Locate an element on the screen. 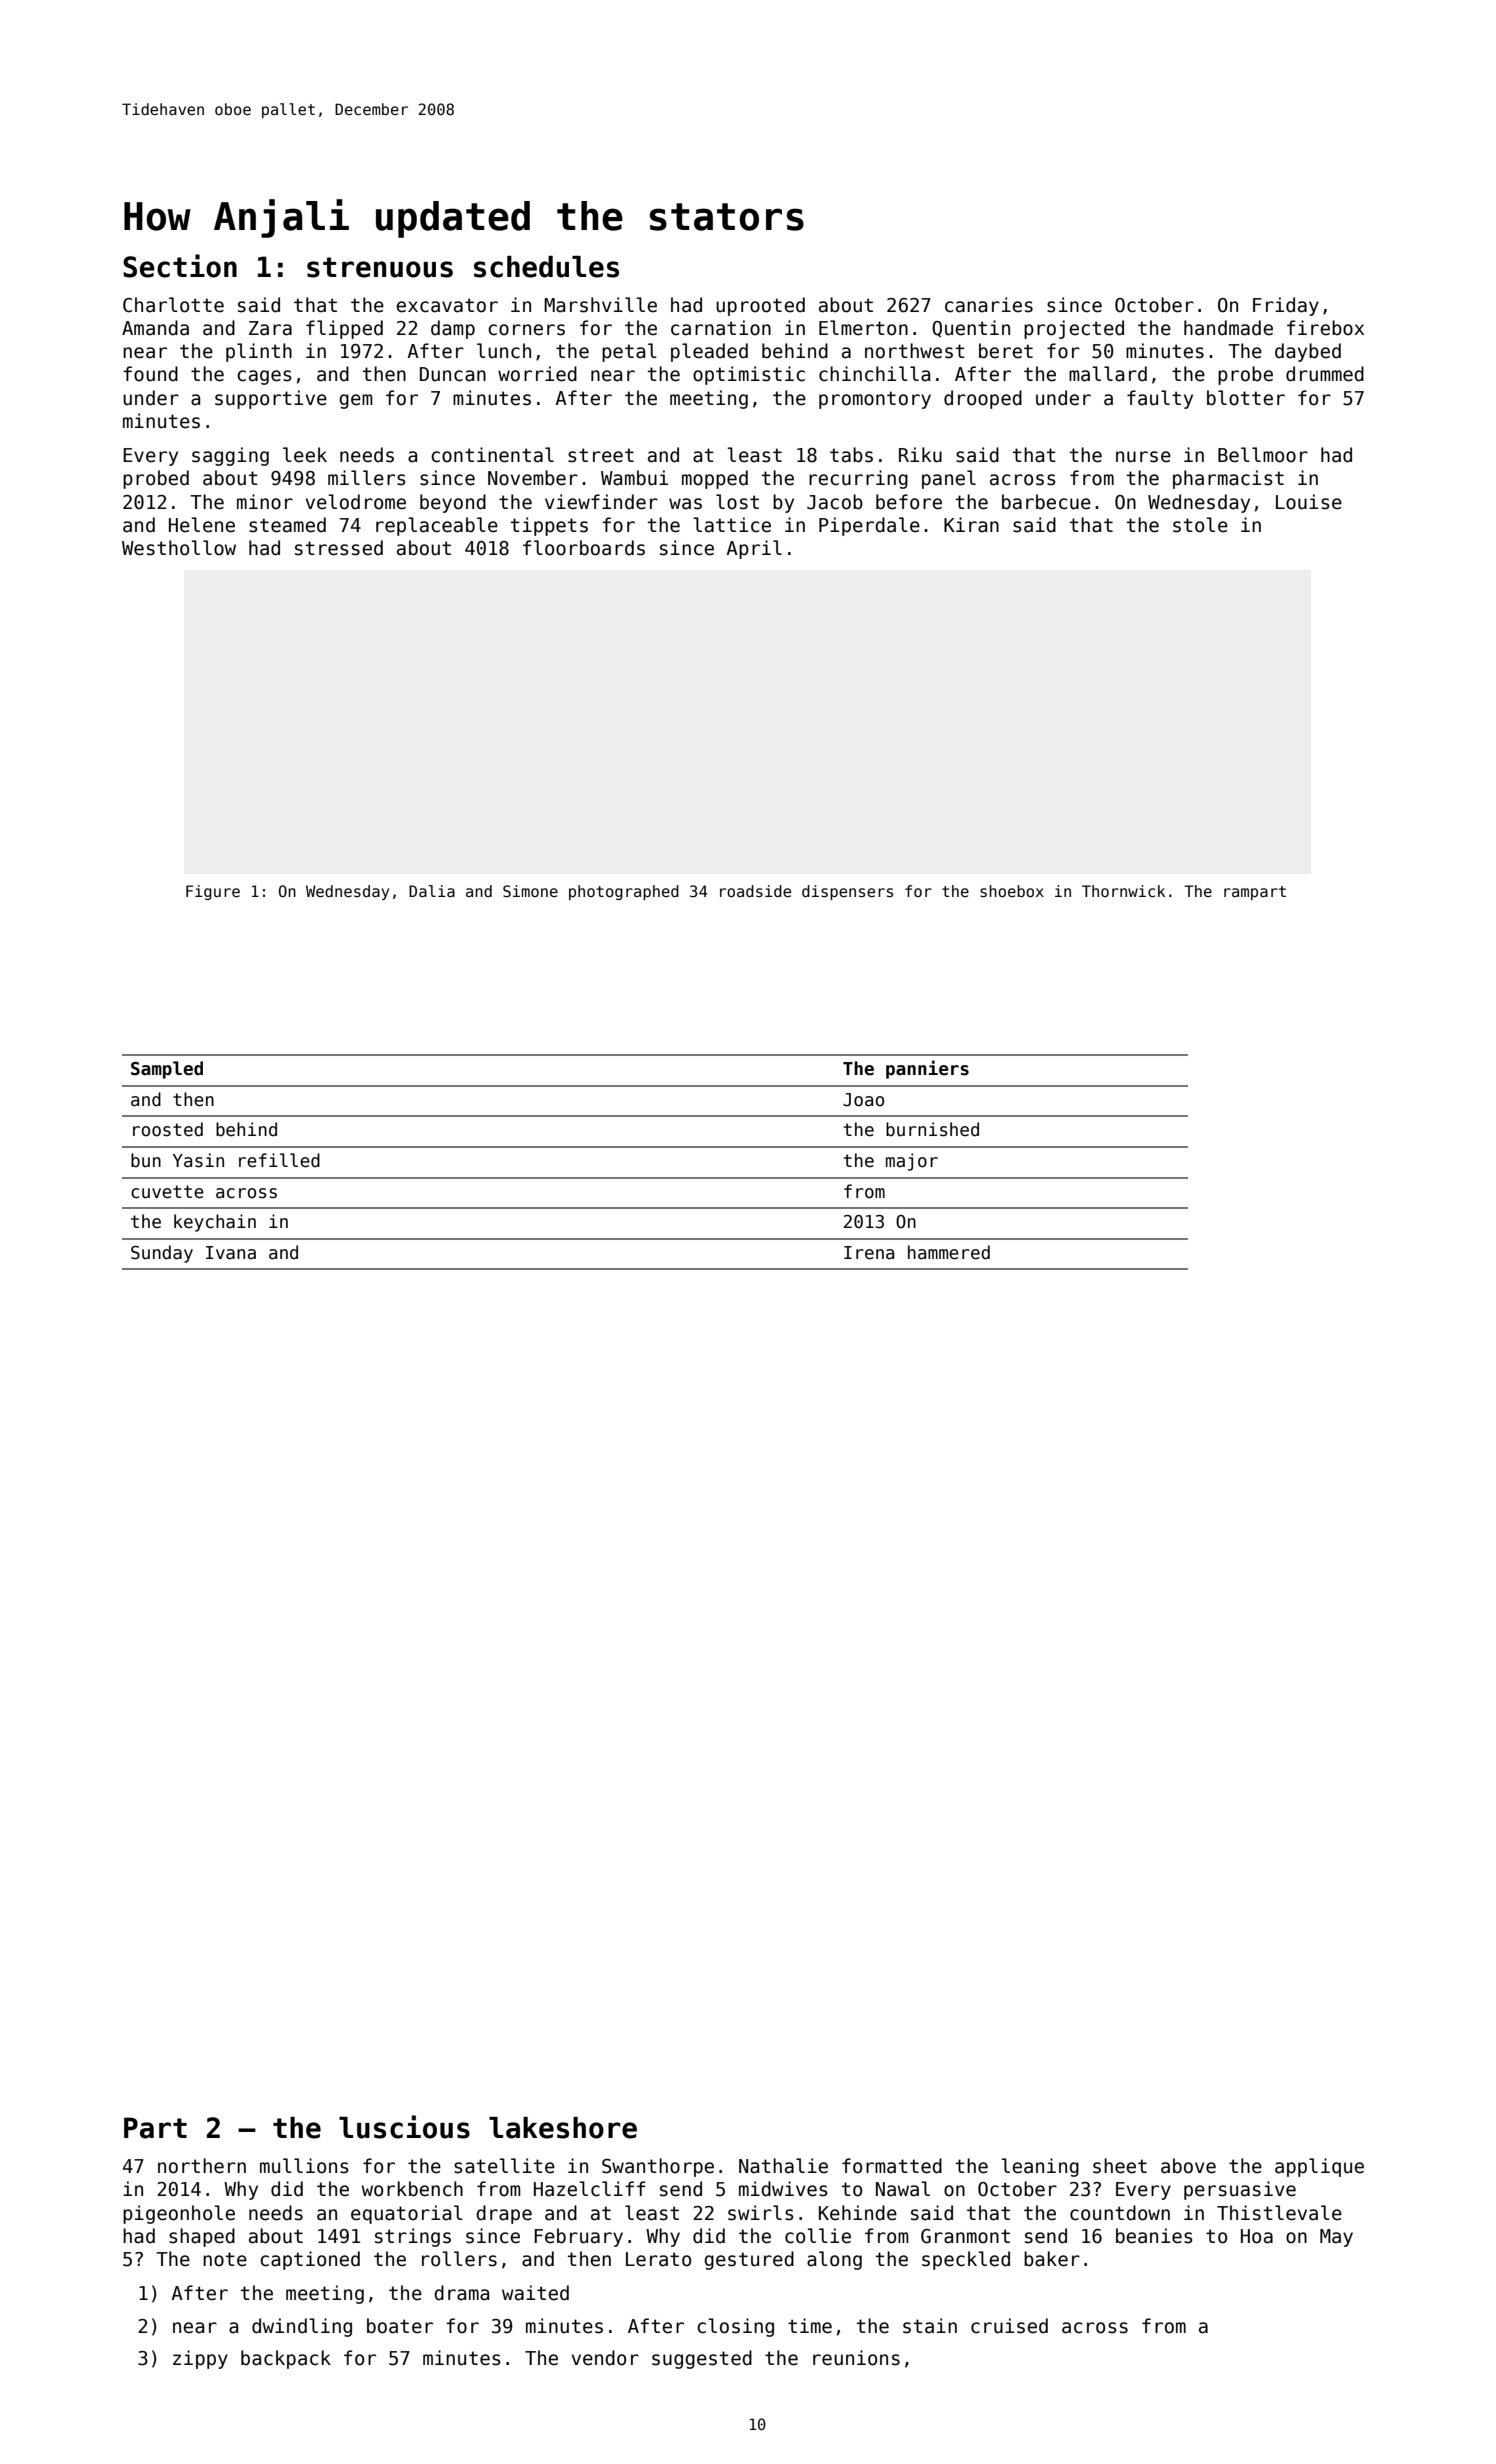 The image size is (1496, 2464). Irena is located at coordinates (869, 1253).
